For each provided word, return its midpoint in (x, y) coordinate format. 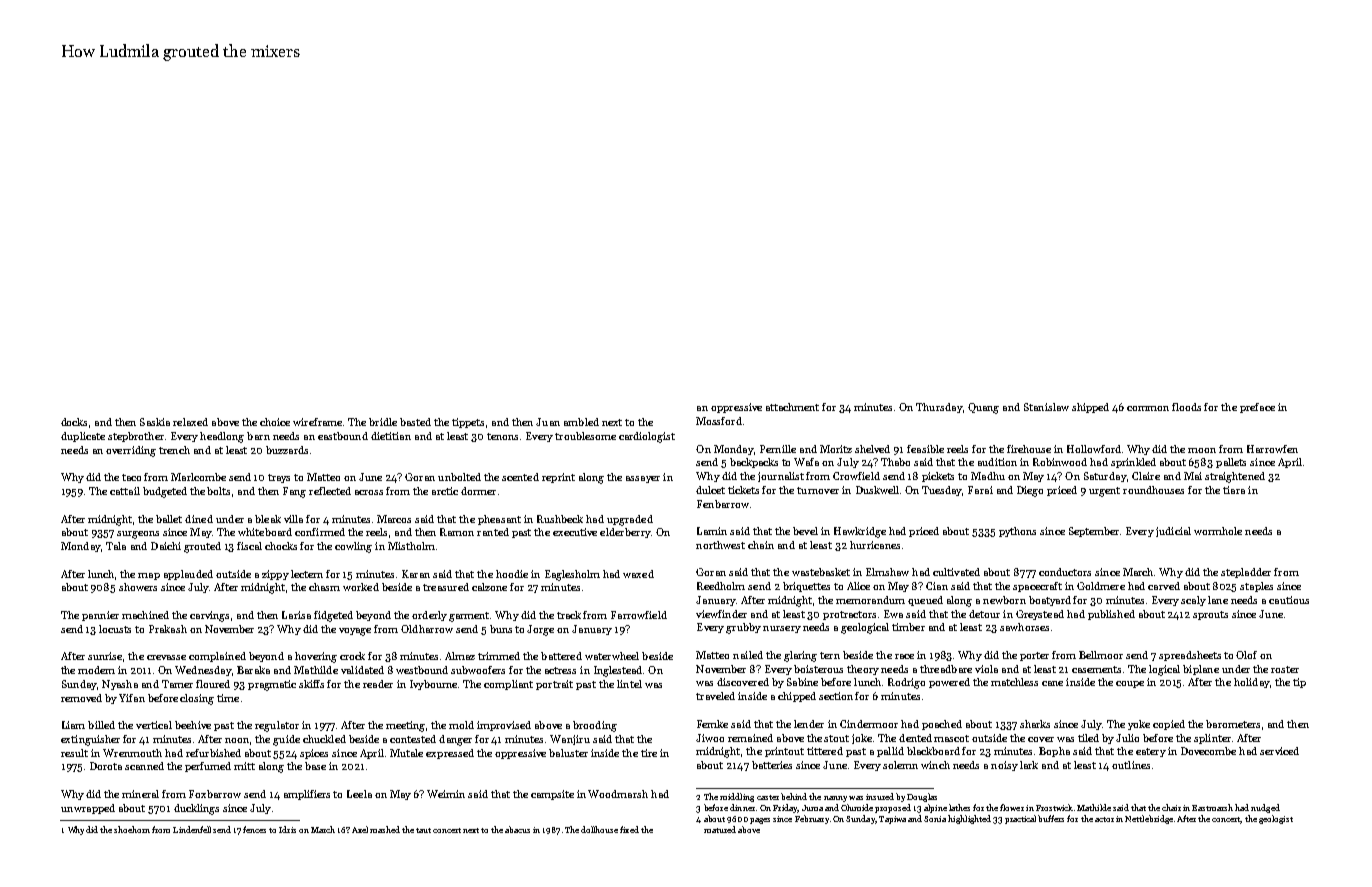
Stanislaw (1046, 407)
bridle (383, 422)
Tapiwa (892, 820)
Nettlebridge (1149, 819)
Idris (287, 829)
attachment (792, 407)
